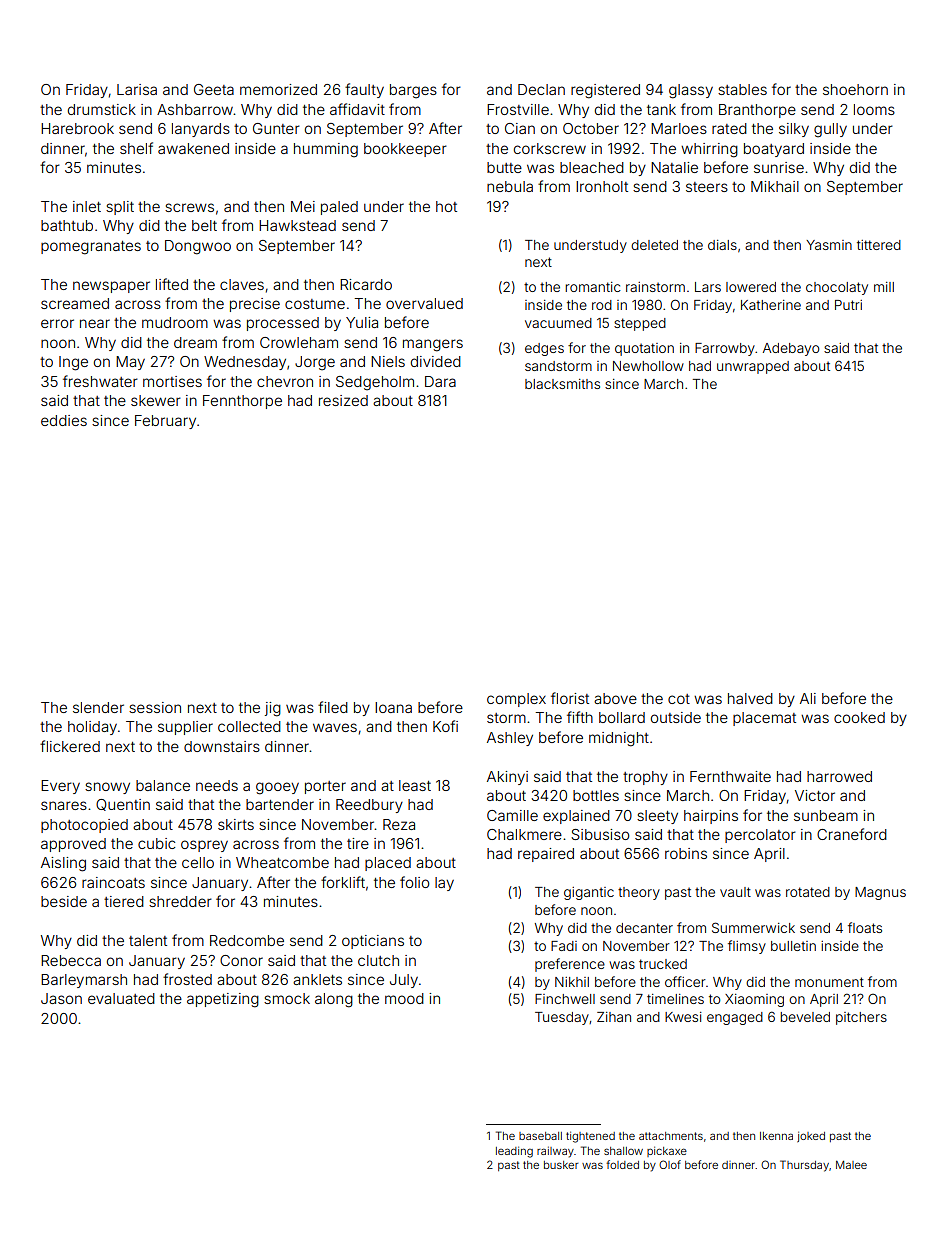 This image has width=952, height=1233. Describe the element at coordinates (343, 400) in the image. I see `resized` at that location.
